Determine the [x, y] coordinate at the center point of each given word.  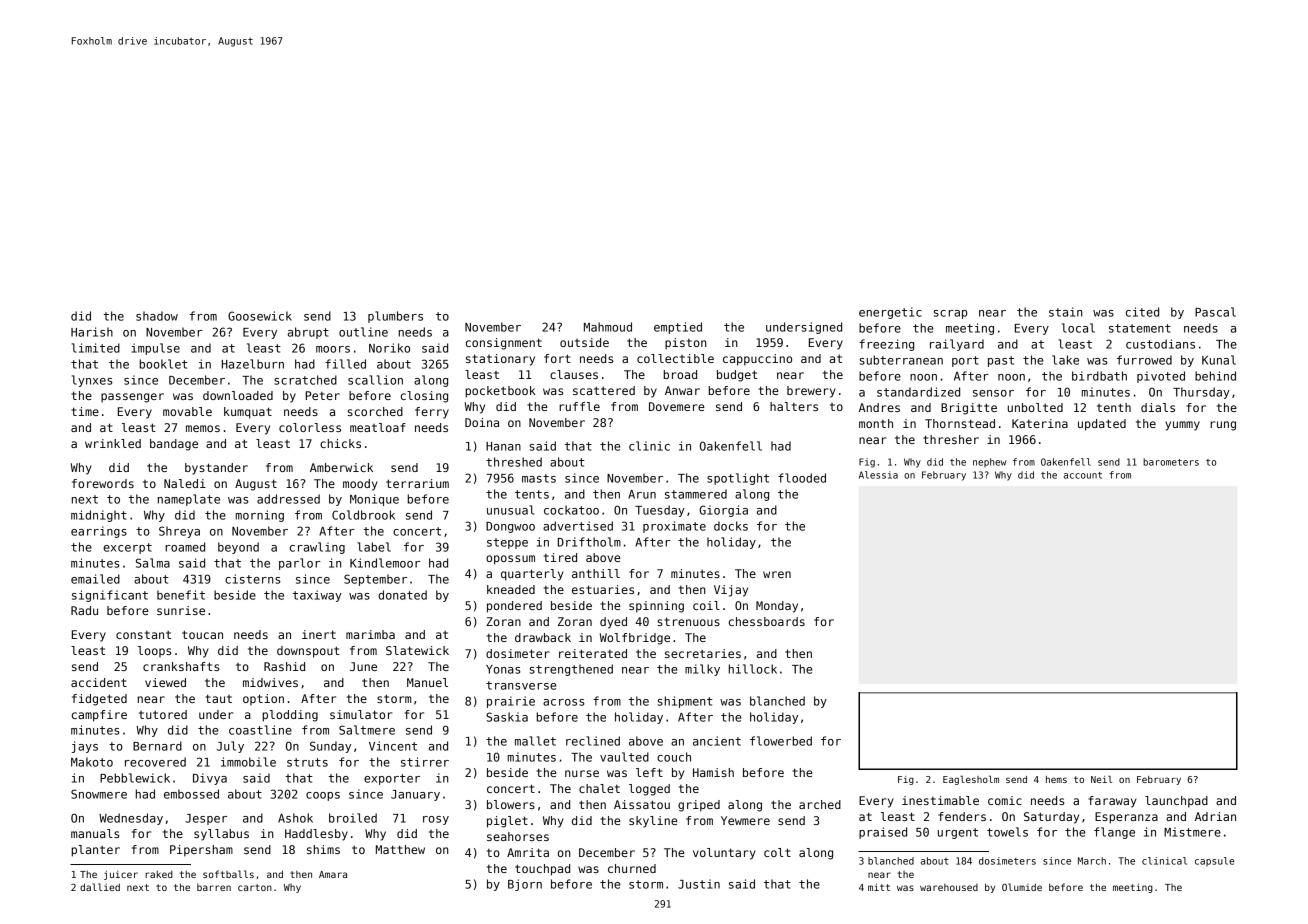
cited [1142, 312]
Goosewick [260, 316]
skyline [653, 822]
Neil [1101, 779]
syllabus [221, 835]
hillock [753, 669]
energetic [890, 313]
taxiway [317, 596]
